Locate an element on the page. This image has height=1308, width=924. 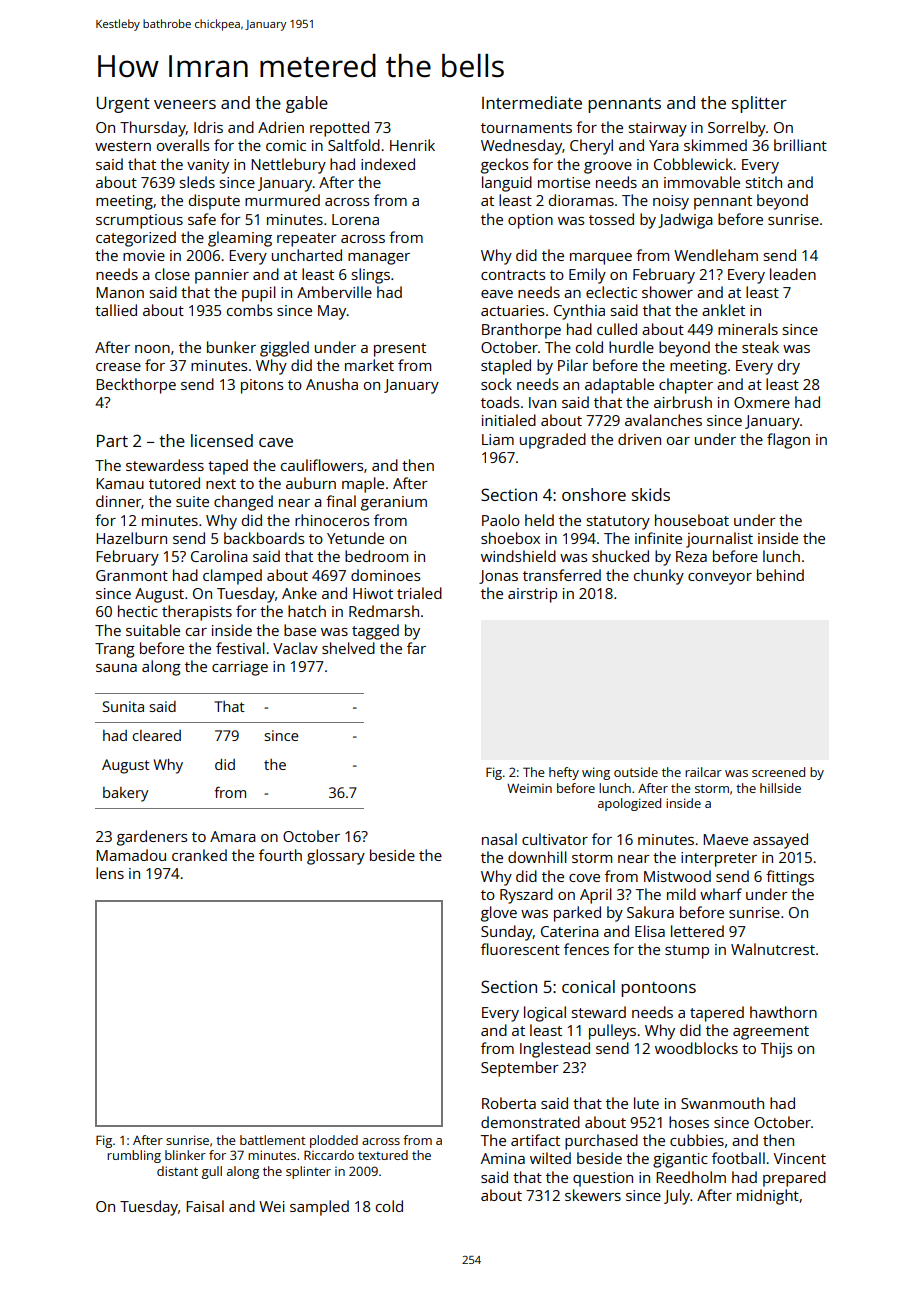
crease is located at coordinates (118, 367).
